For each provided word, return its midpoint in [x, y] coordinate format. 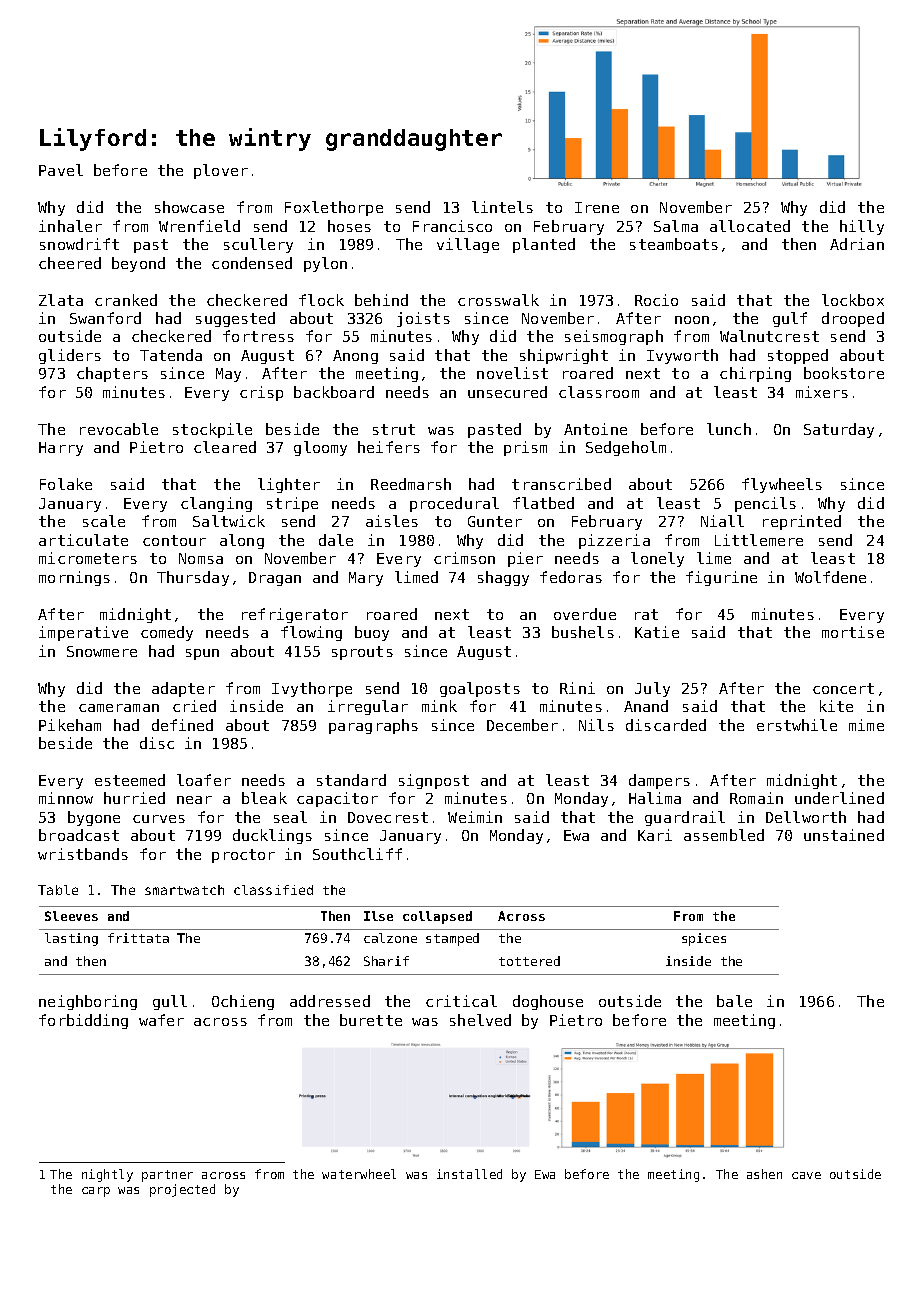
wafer [161, 1020]
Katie [657, 632]
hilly [862, 227]
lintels [502, 207]
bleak [264, 798]
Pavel [61, 170]
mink [439, 706]
